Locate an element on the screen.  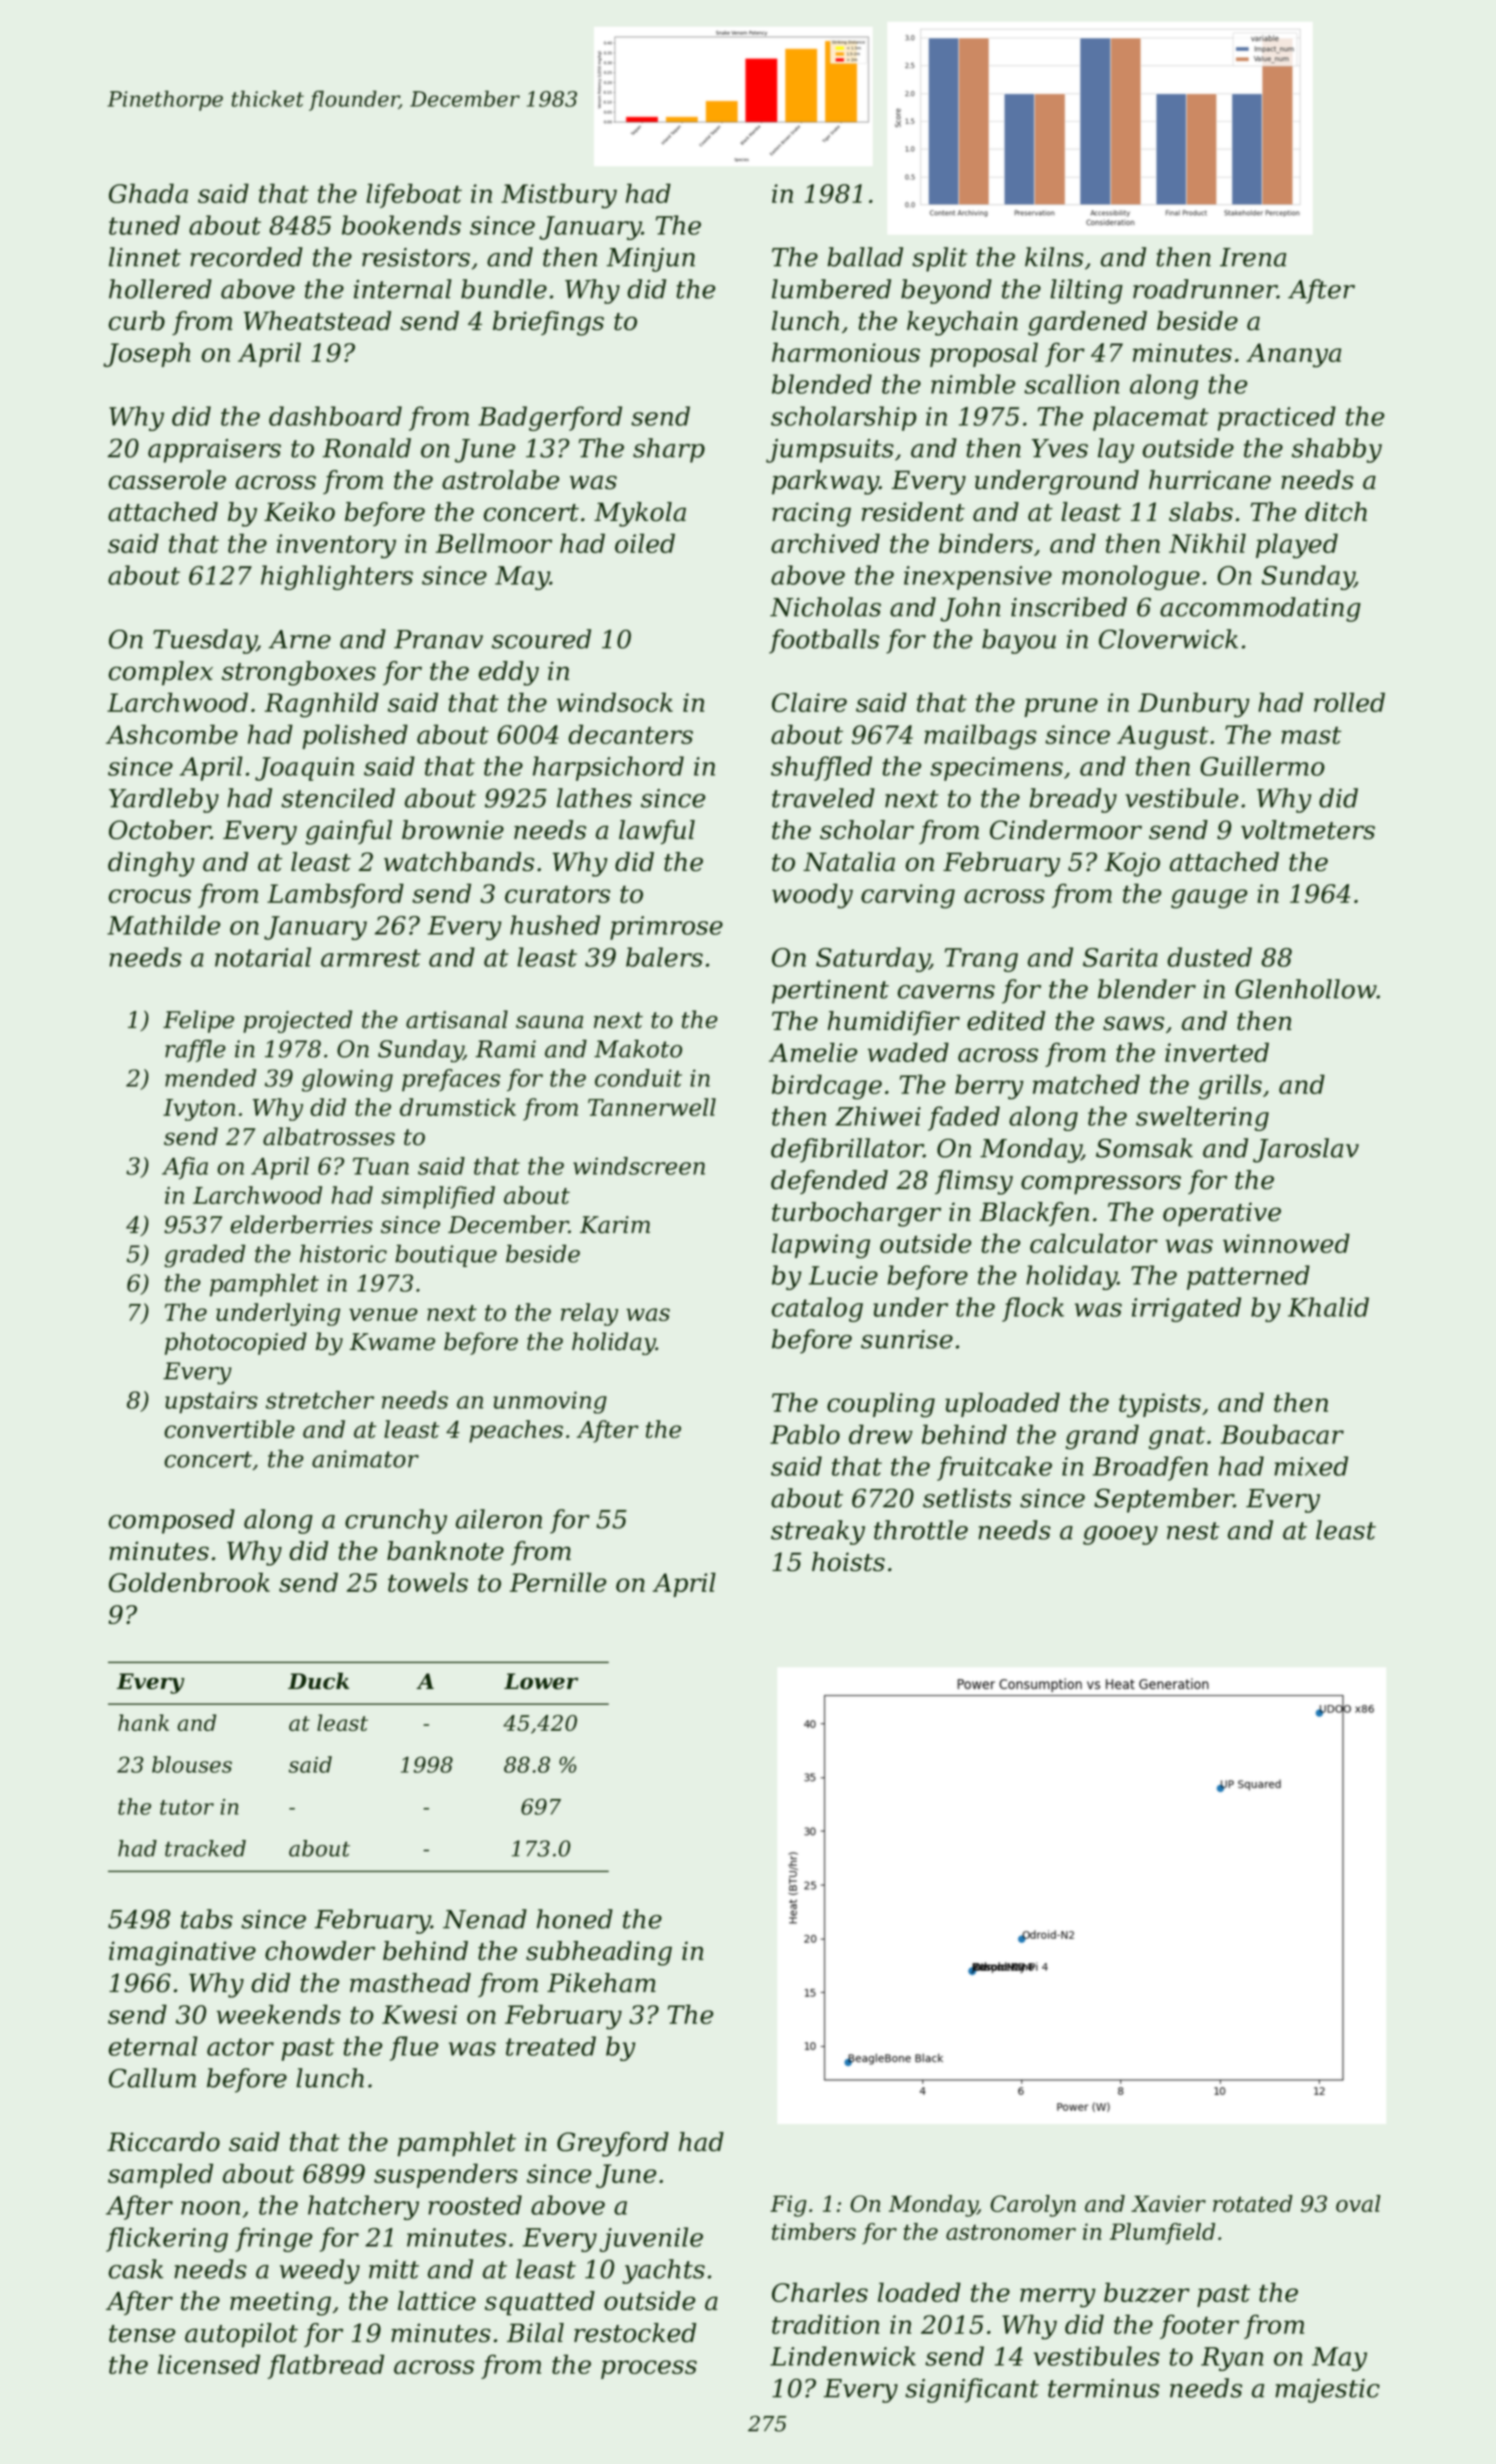
flatbread is located at coordinates (325, 2366).
